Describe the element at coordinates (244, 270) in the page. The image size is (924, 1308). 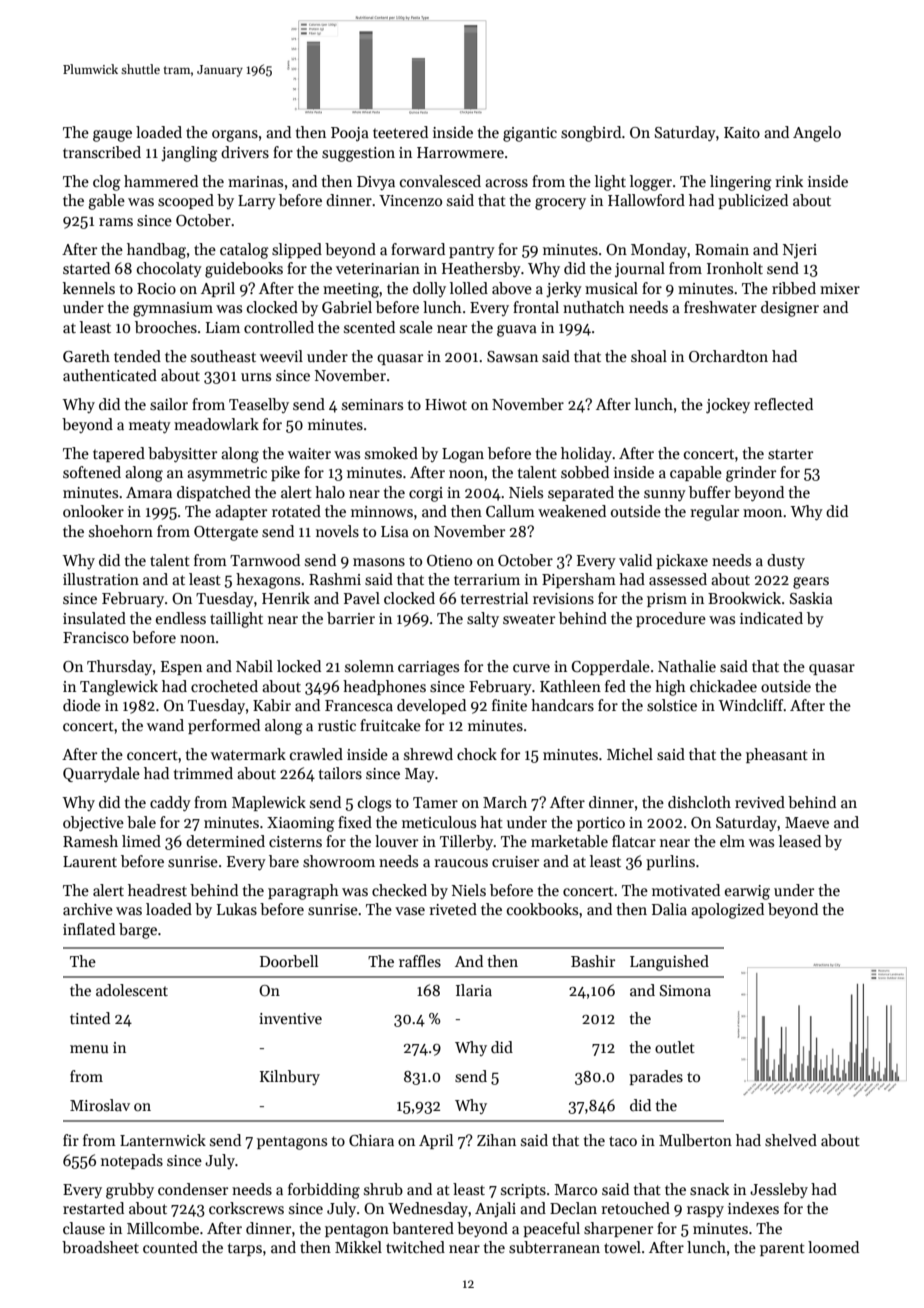
I see `guidebooks` at that location.
